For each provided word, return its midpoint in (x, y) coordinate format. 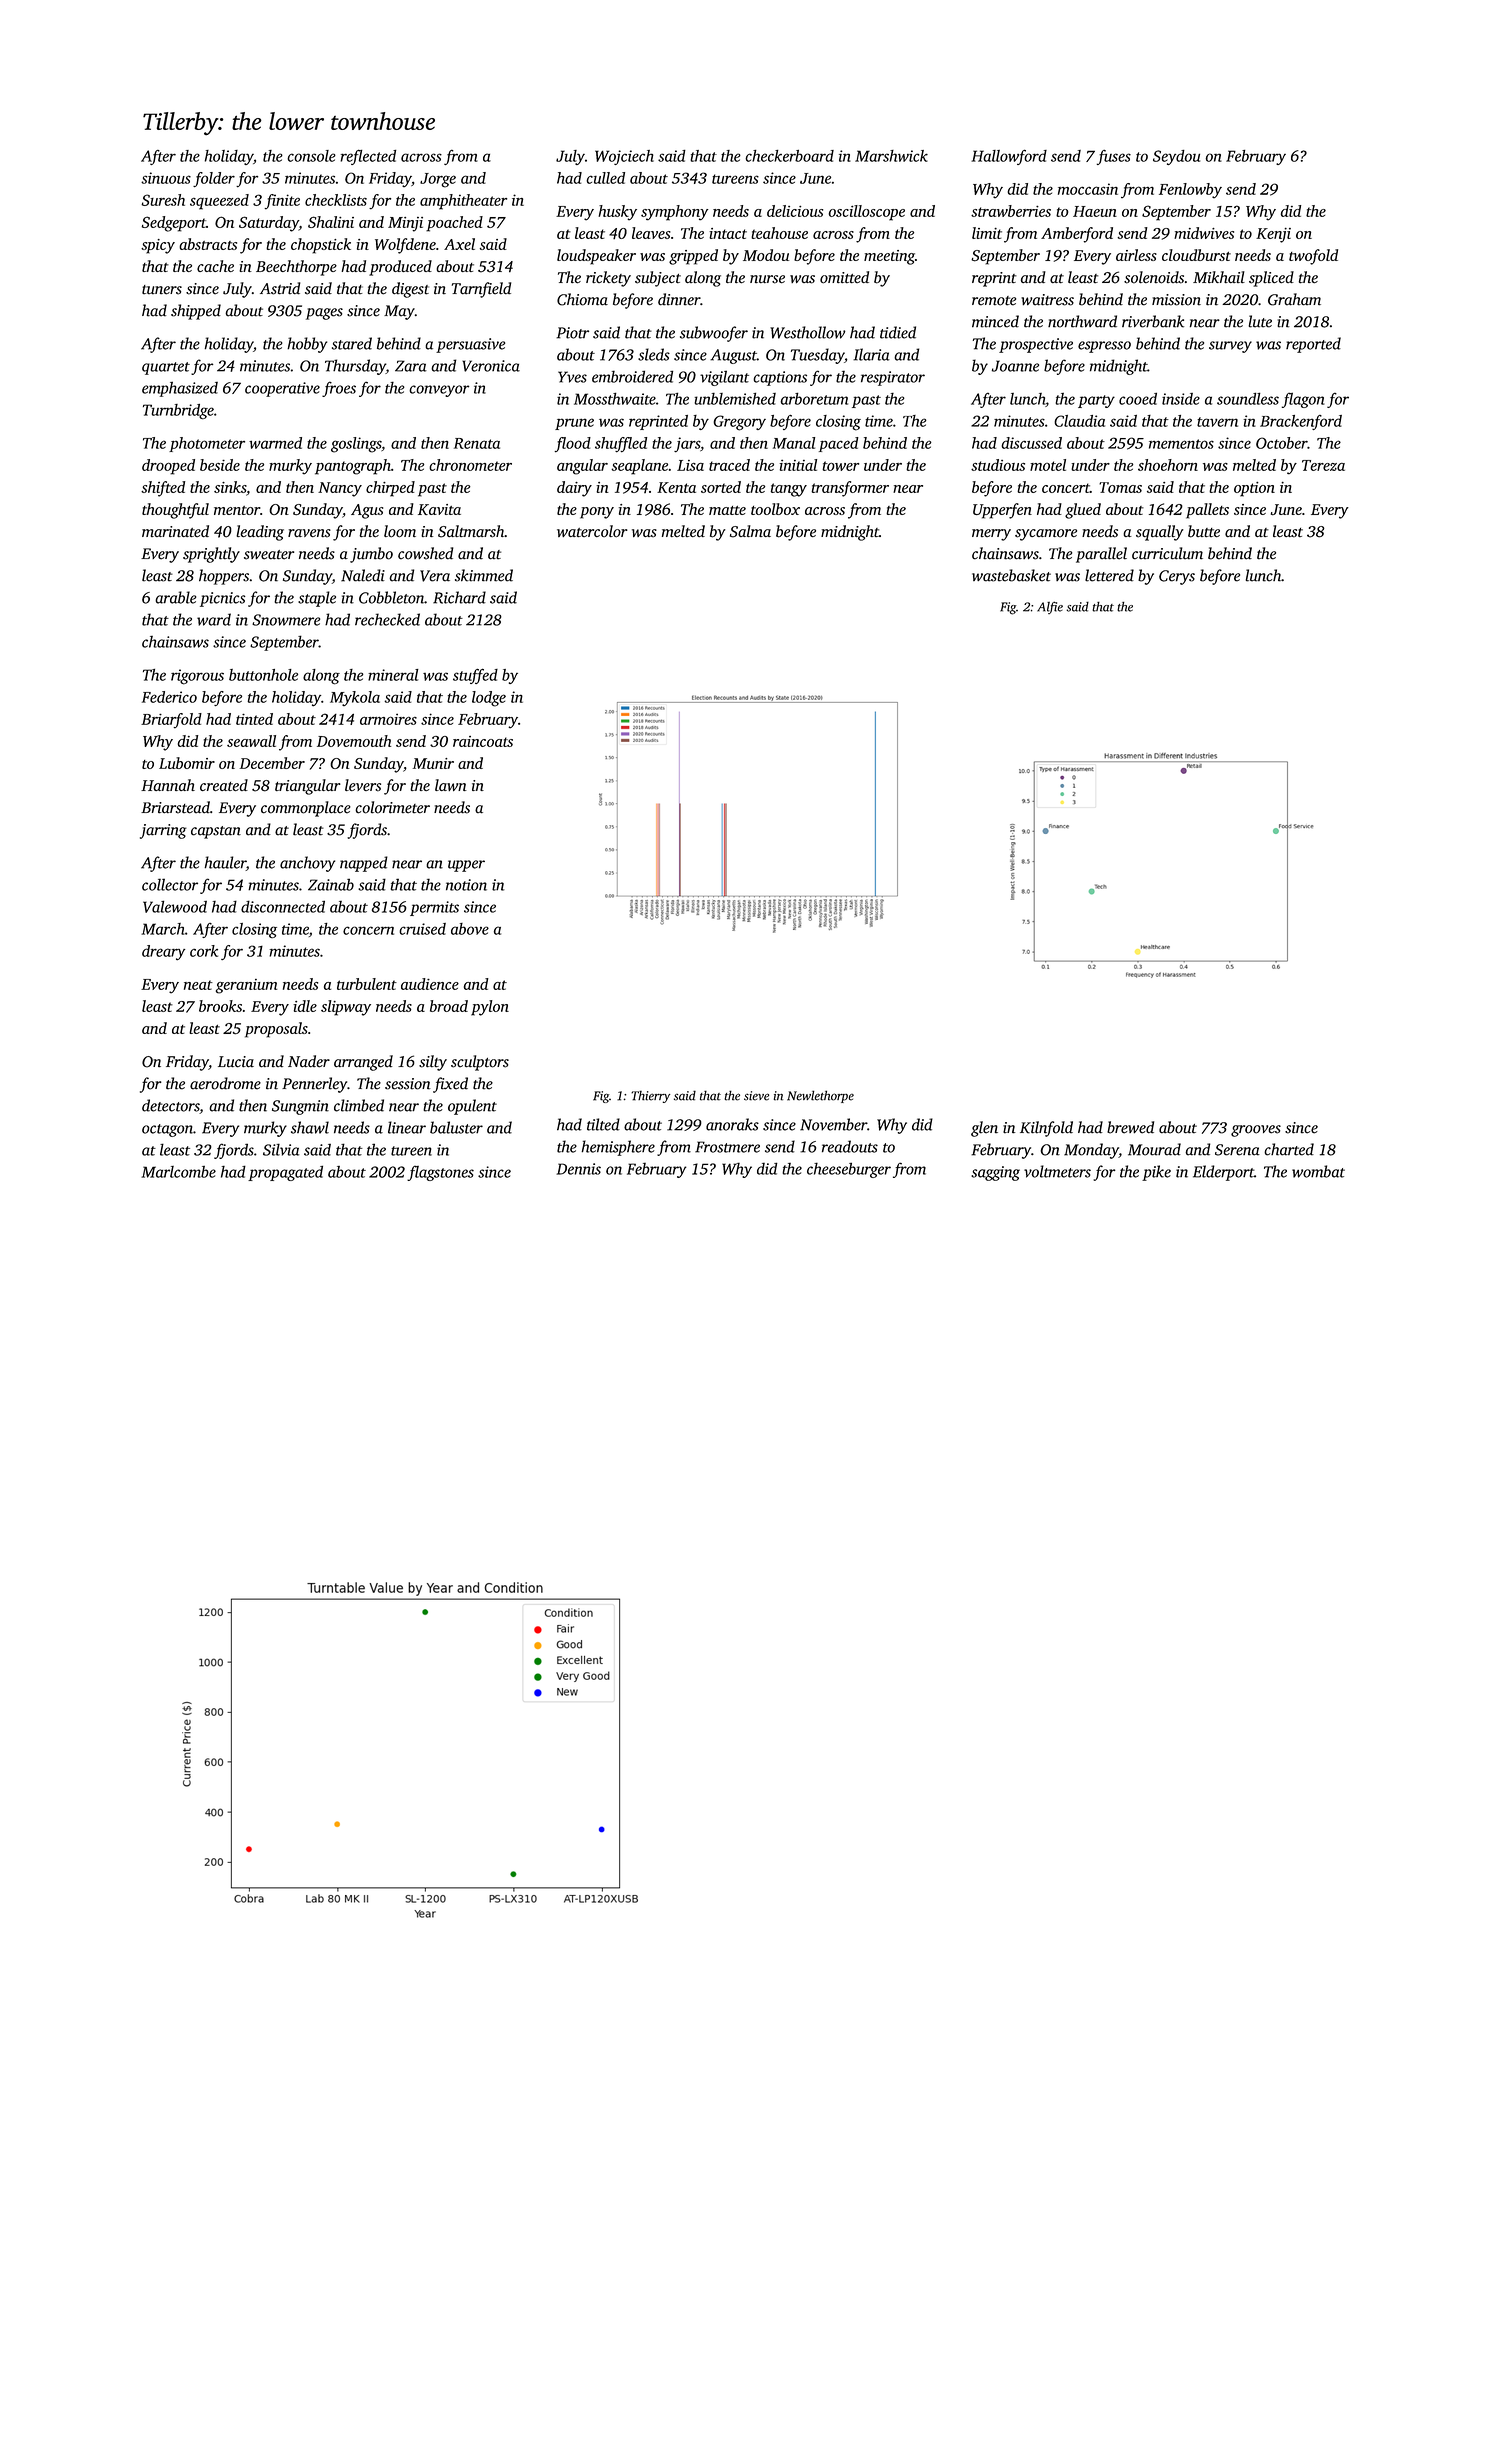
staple (317, 599)
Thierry (650, 1097)
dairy (574, 489)
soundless (1248, 398)
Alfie (1050, 607)
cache (215, 266)
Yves (572, 377)
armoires (388, 719)
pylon (490, 1008)
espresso (1104, 347)
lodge (489, 699)
